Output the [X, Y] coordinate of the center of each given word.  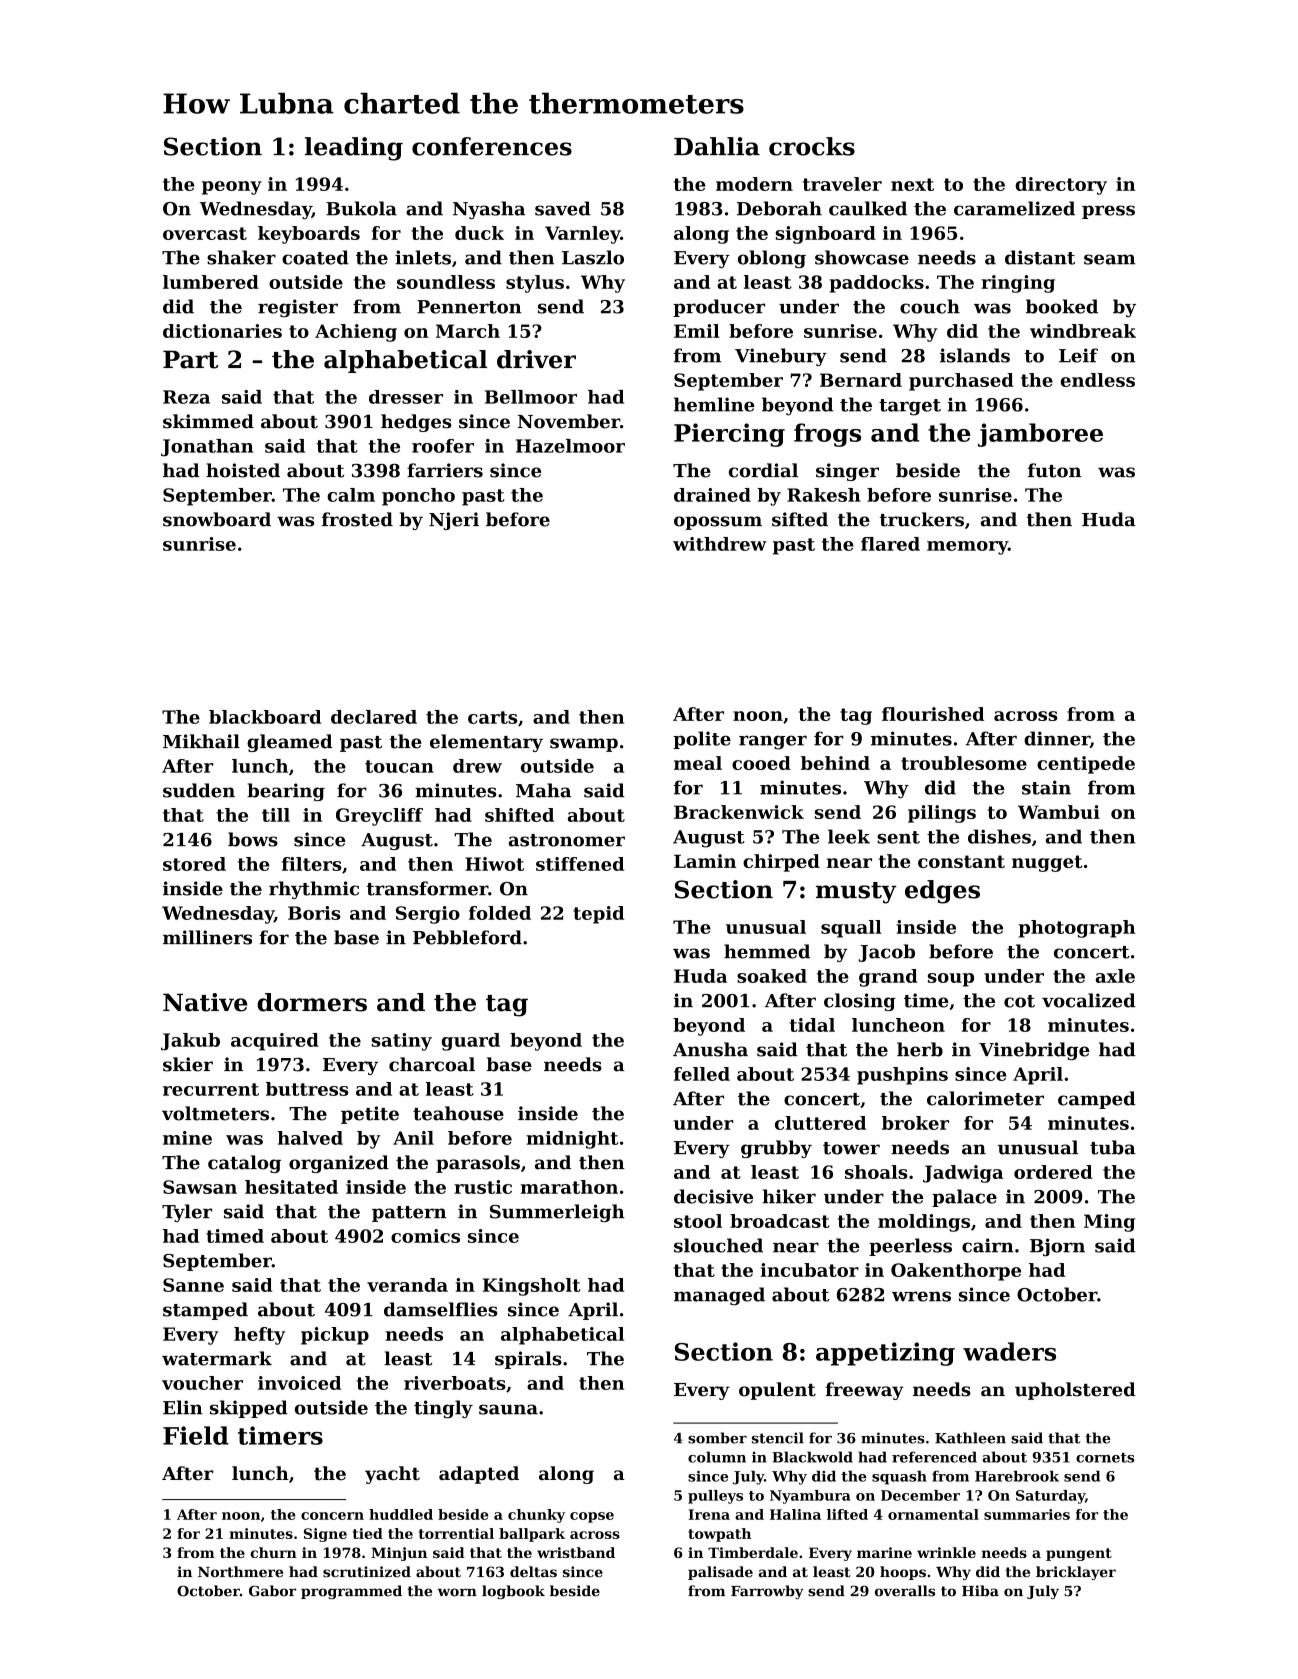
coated [315, 257]
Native [205, 1002]
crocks [812, 146]
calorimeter [985, 1098]
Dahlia [717, 146]
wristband [576, 1552]
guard [471, 1042]
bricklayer [1076, 1573]
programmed [351, 1592]
